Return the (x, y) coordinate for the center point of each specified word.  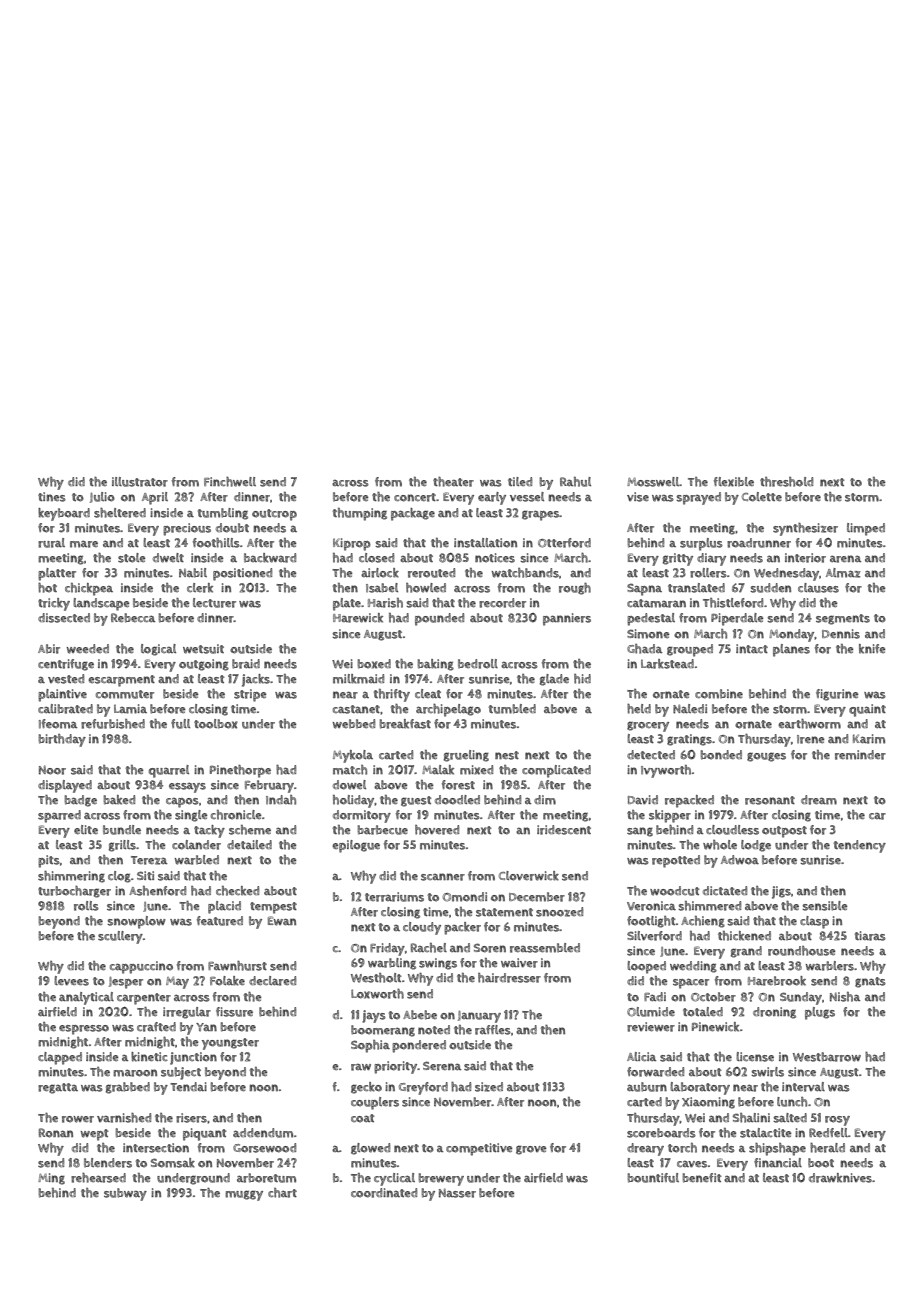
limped (866, 529)
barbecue (382, 830)
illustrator (140, 482)
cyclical (394, 1179)
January (479, 1017)
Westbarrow (827, 1057)
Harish (385, 603)
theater (453, 482)
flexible (734, 482)
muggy (244, 1195)
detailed (249, 844)
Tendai (188, 1086)
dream (819, 800)
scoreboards (661, 1133)
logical (158, 650)
